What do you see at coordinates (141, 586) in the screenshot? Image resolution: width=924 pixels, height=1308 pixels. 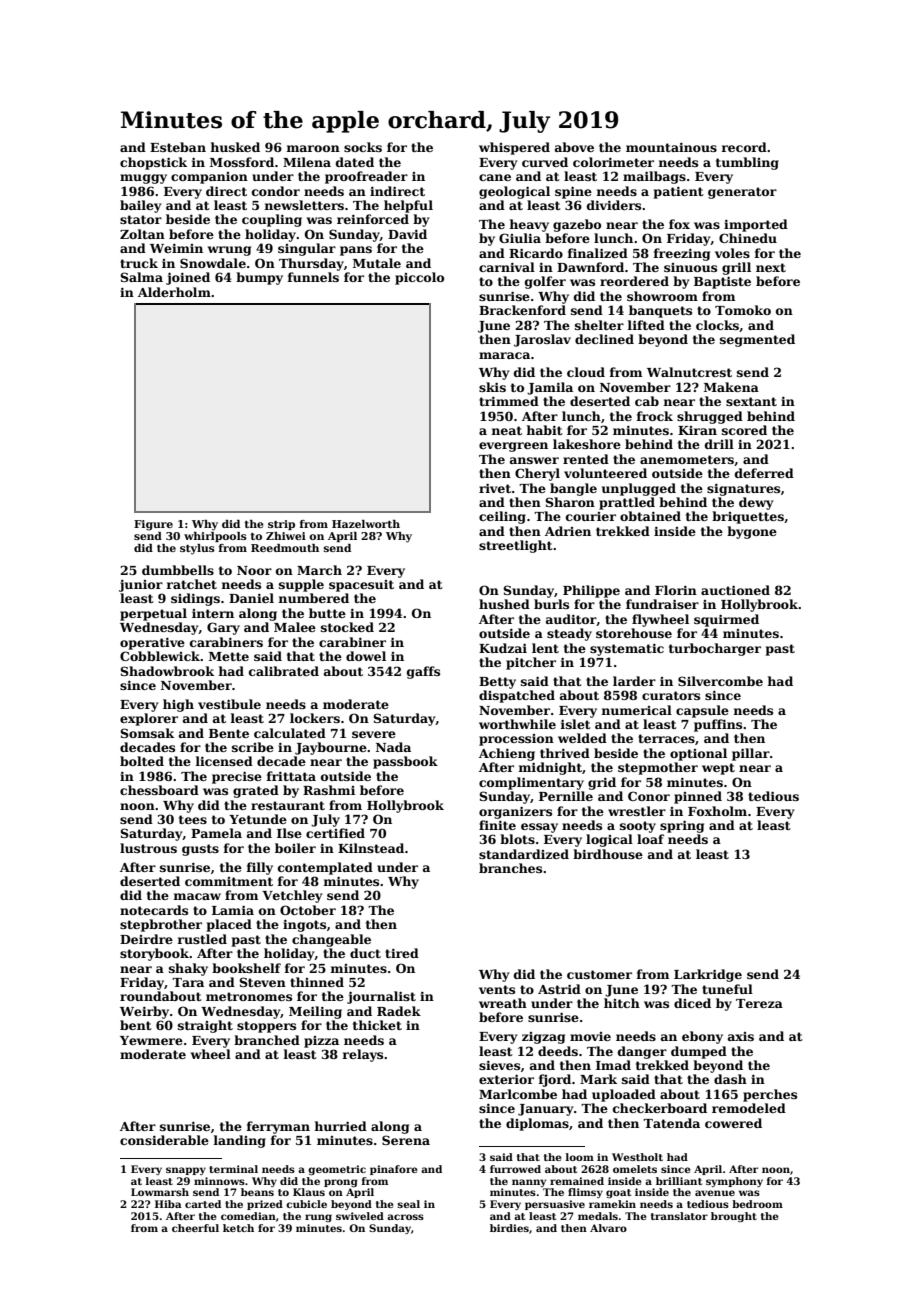 I see `junior` at bounding box center [141, 586].
